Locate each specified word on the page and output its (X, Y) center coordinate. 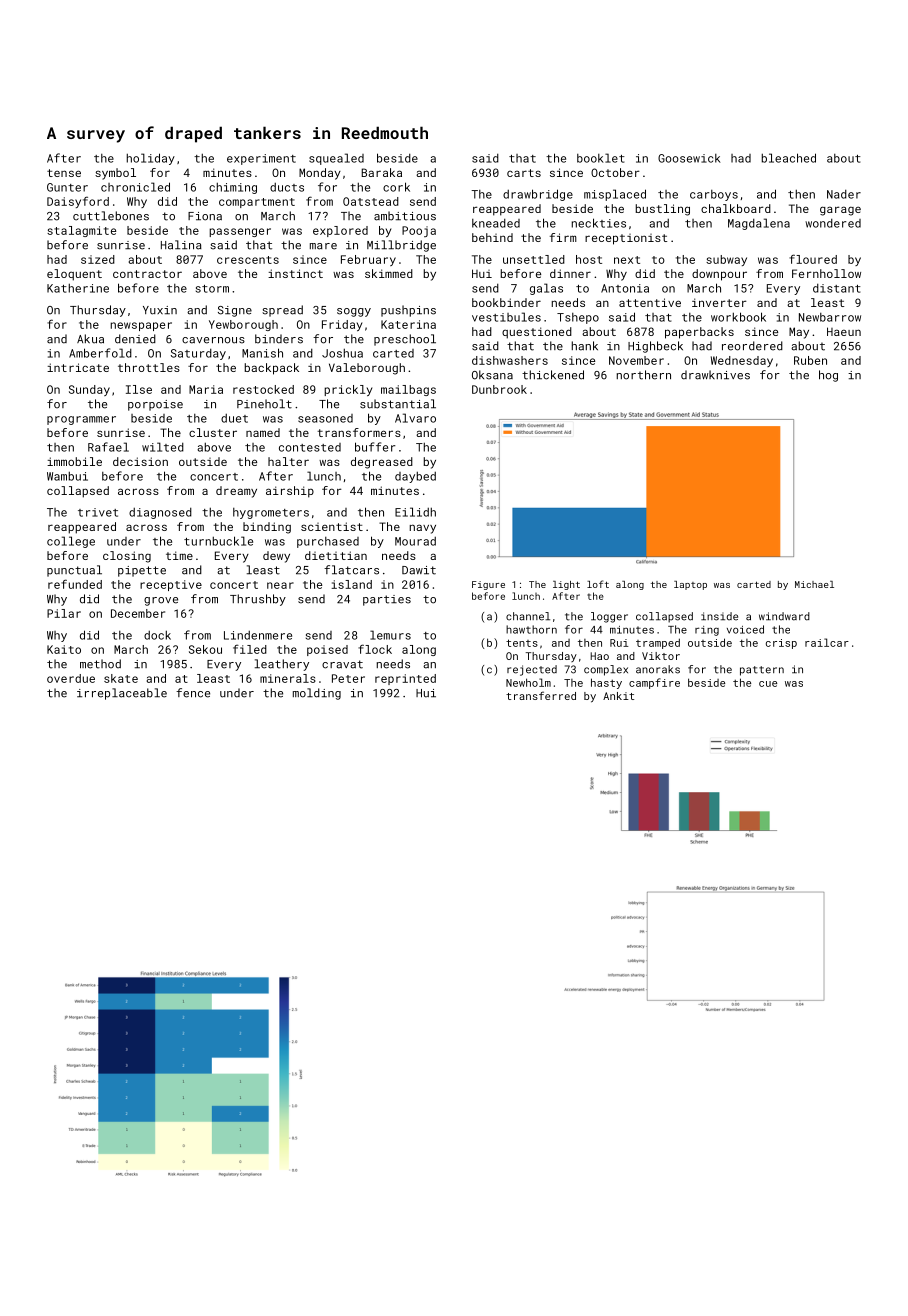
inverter (719, 302)
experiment (261, 159)
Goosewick (689, 158)
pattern (762, 671)
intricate (78, 367)
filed (250, 649)
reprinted (405, 679)
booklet (601, 158)
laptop (690, 585)
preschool (405, 340)
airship (290, 492)
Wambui (67, 476)
